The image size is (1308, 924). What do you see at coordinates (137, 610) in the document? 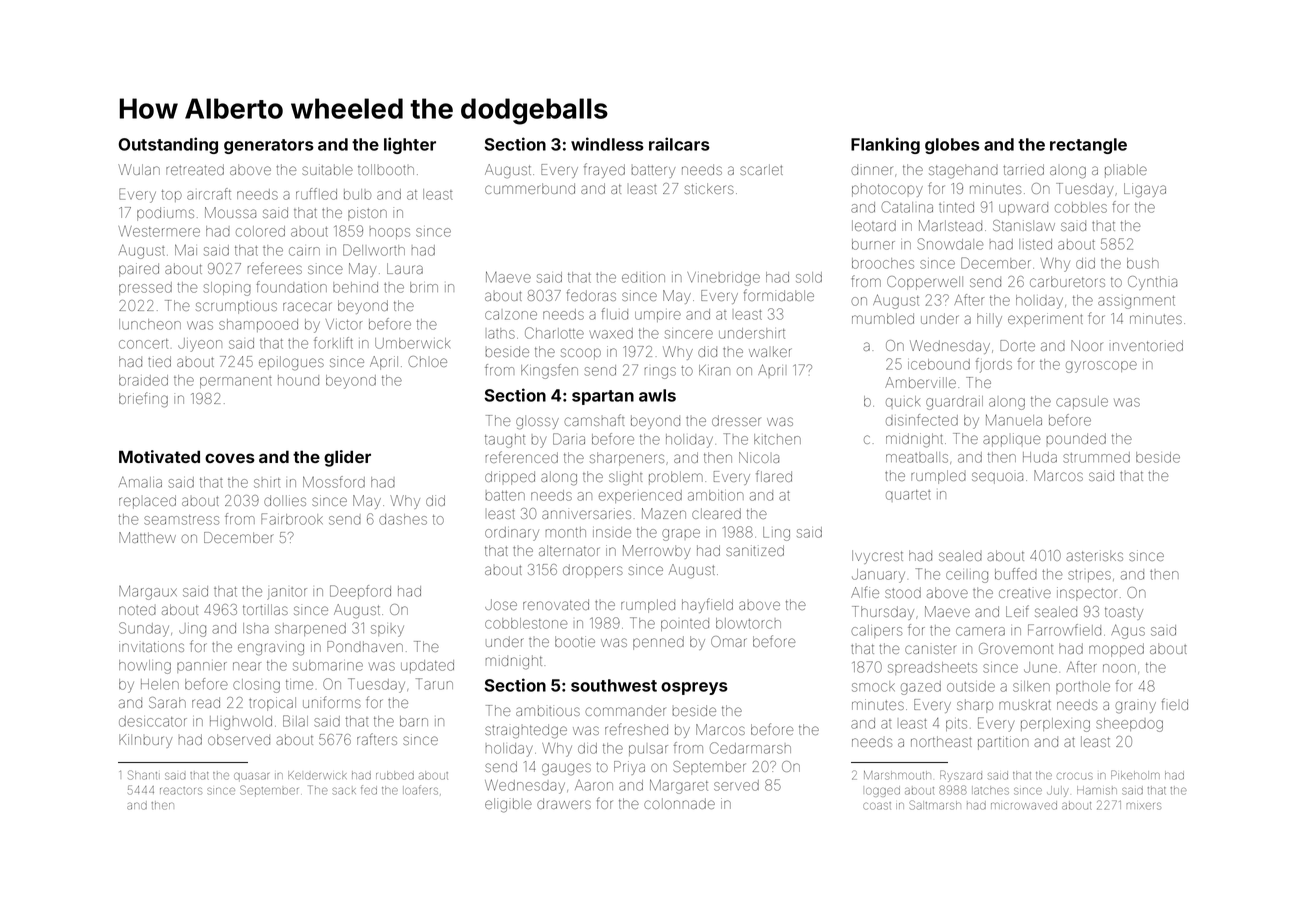
I see `noted` at bounding box center [137, 610].
